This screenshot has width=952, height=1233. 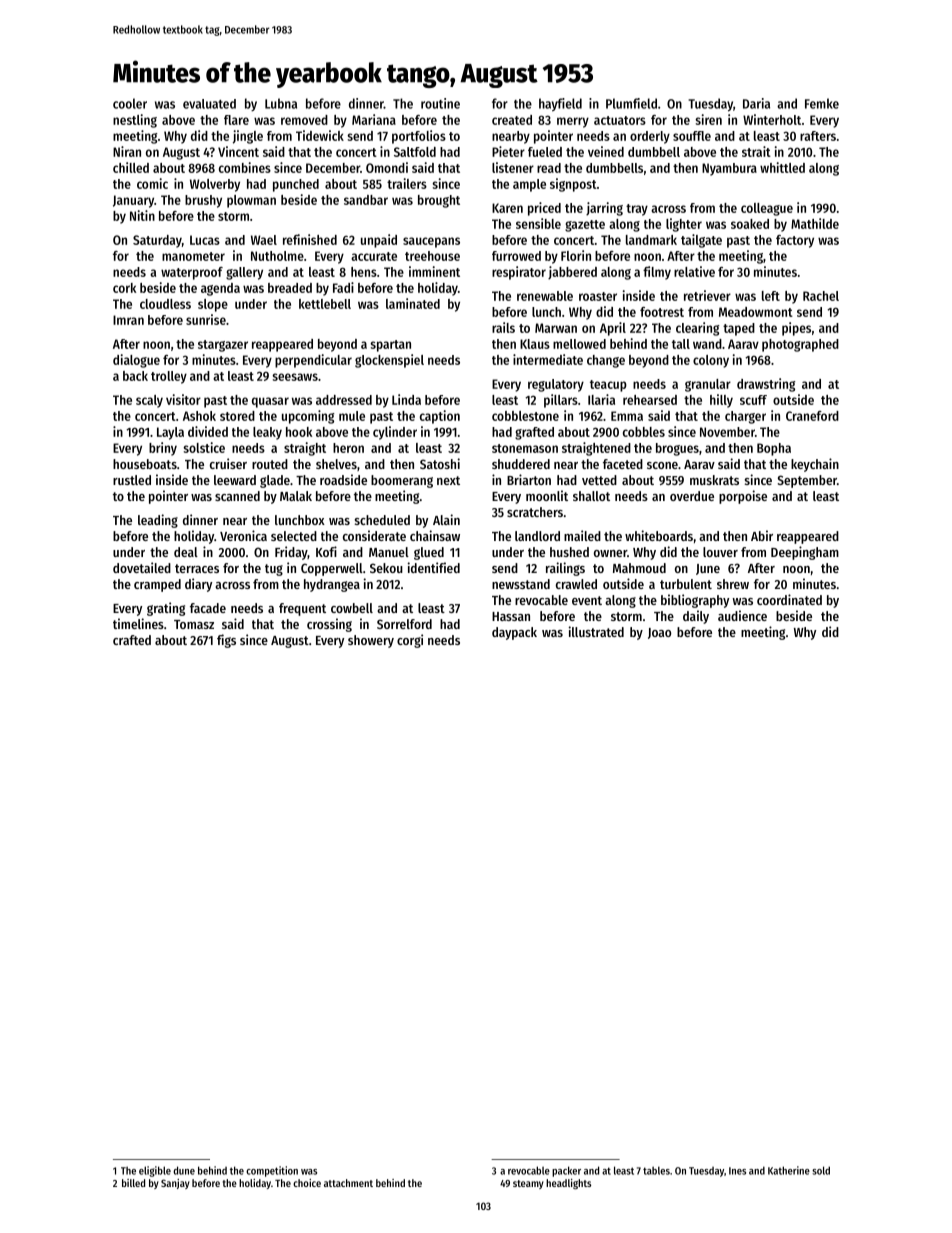 I want to click on gazette, so click(x=585, y=226).
